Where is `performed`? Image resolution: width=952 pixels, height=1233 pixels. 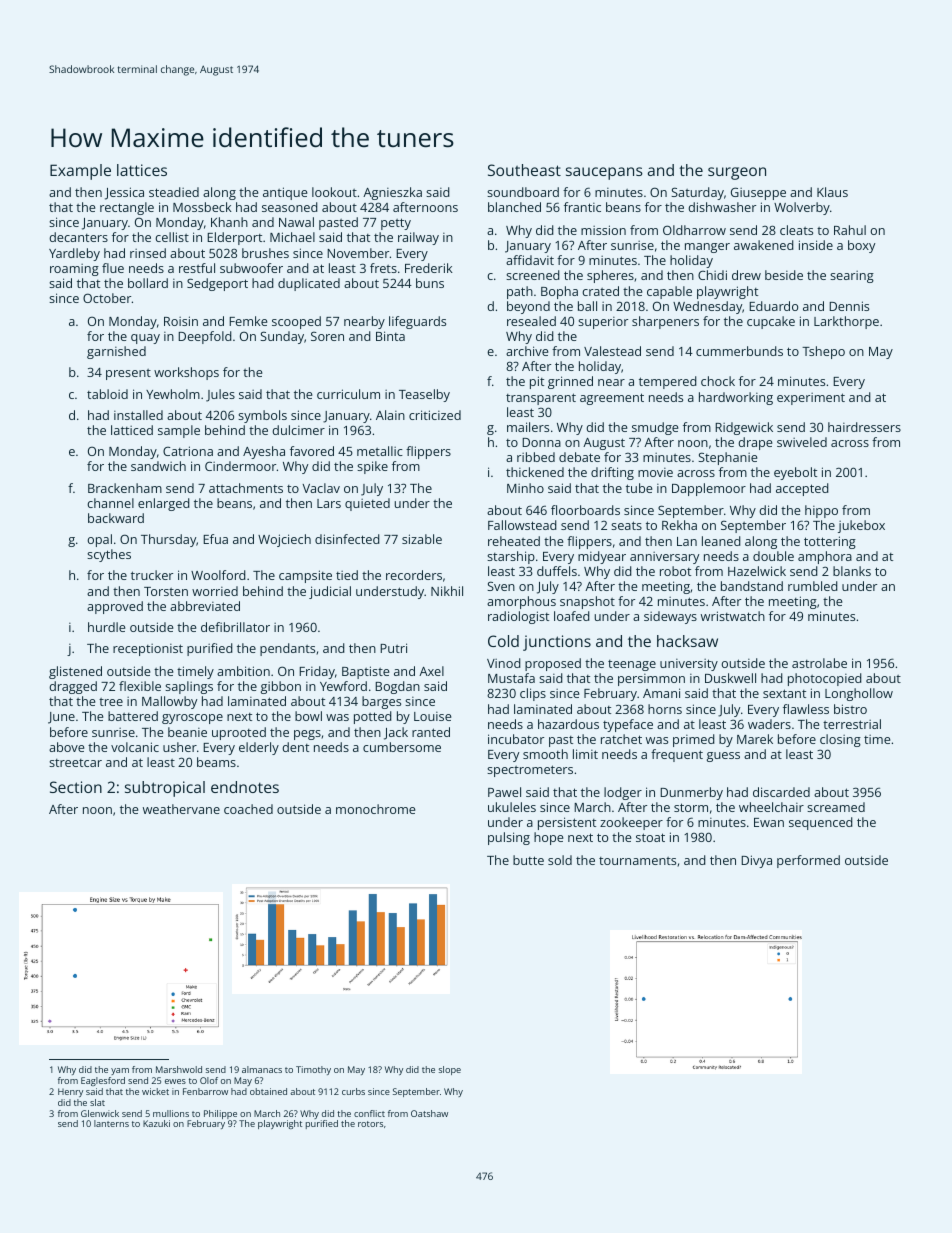 performed is located at coordinates (808, 861).
